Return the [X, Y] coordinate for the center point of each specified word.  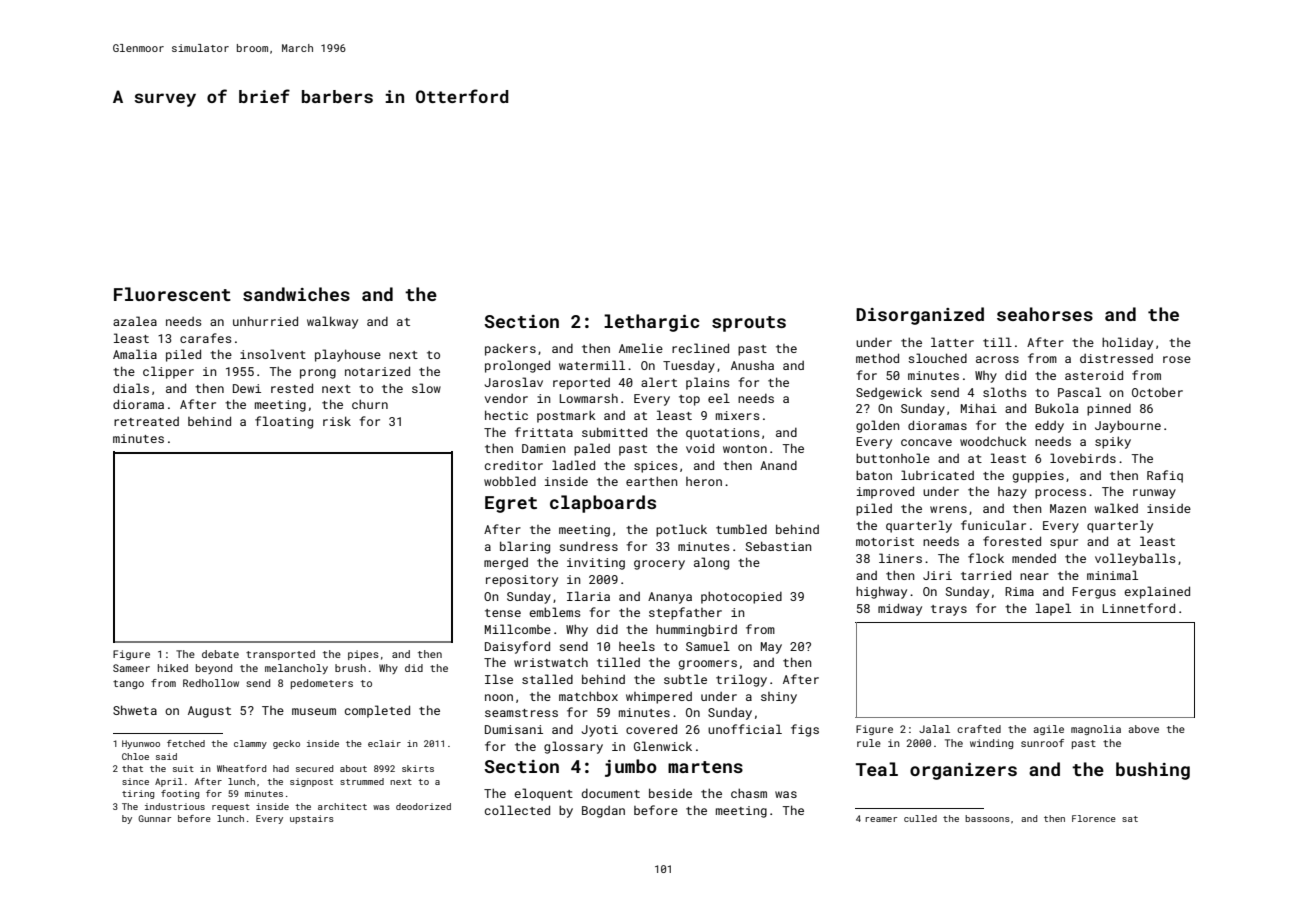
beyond [214, 669]
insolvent [273, 354]
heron [704, 481]
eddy [1049, 427]
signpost [311, 782]
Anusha [752, 365]
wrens [948, 509]
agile [1048, 730]
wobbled [510, 481]
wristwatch [551, 662]
